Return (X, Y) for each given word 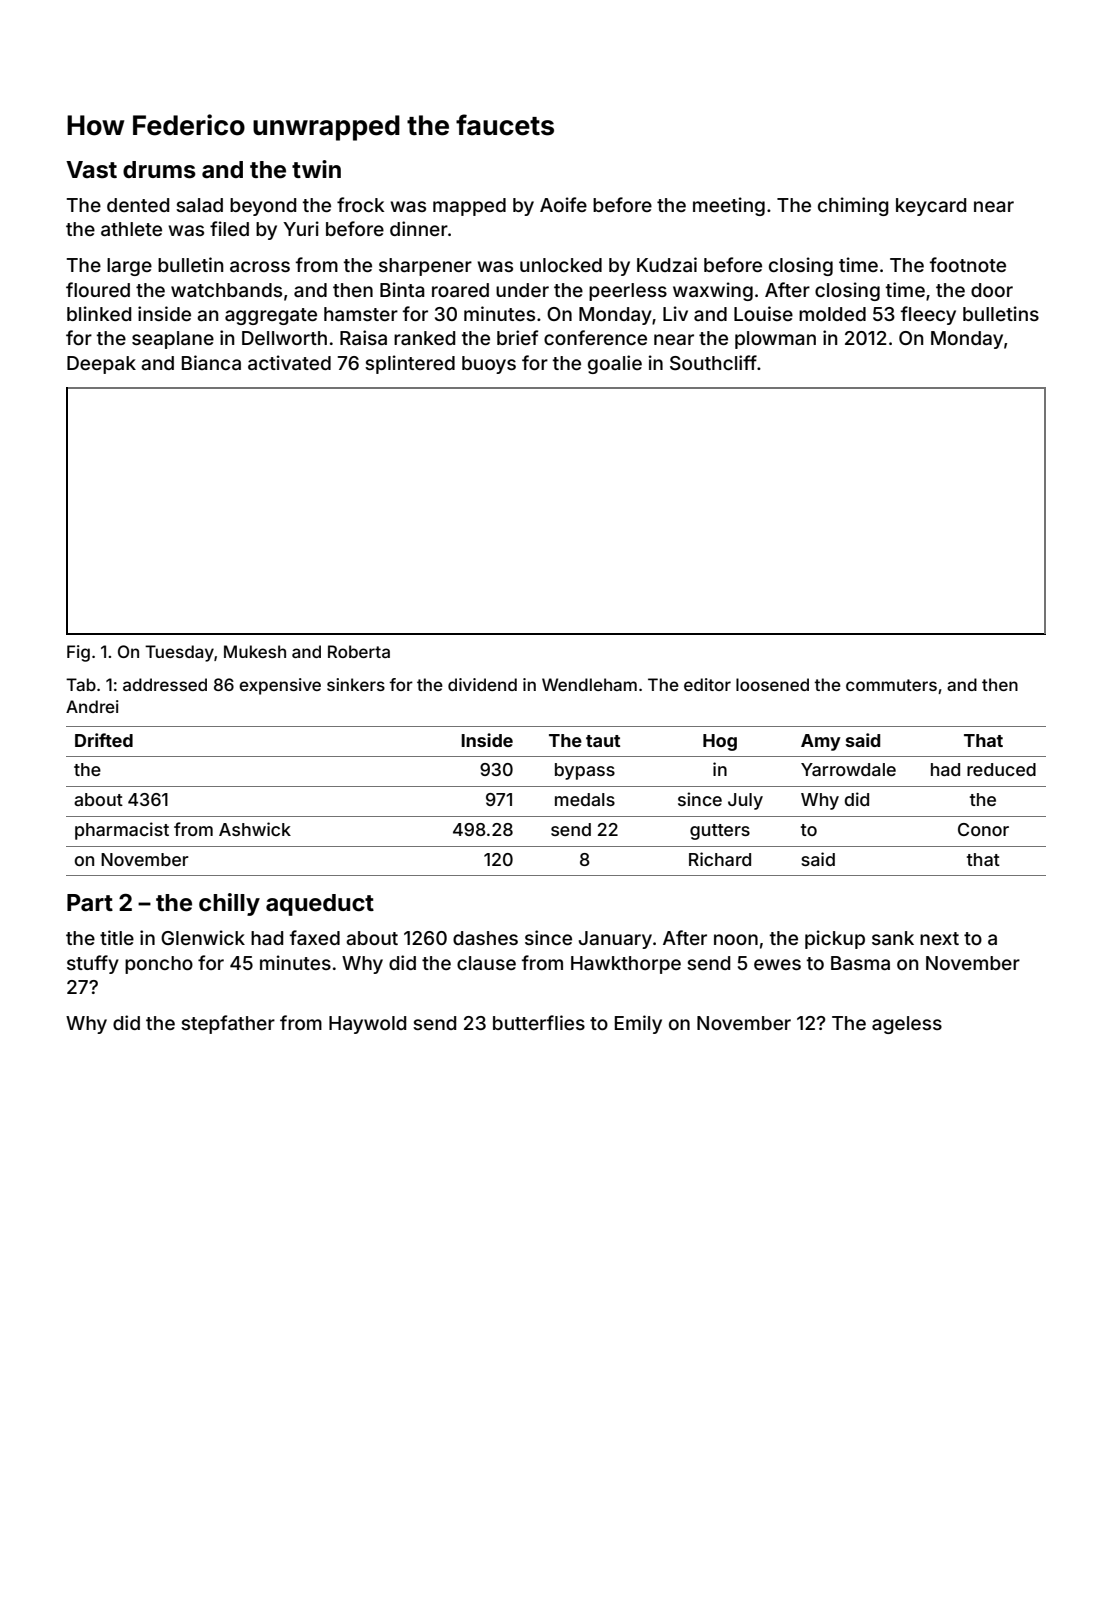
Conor (983, 829)
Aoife (563, 204)
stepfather (228, 1024)
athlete (131, 229)
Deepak (101, 365)
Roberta (359, 651)
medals (585, 799)
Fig (78, 653)
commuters (891, 685)
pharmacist (122, 831)
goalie (615, 364)
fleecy (928, 315)
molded (832, 314)
